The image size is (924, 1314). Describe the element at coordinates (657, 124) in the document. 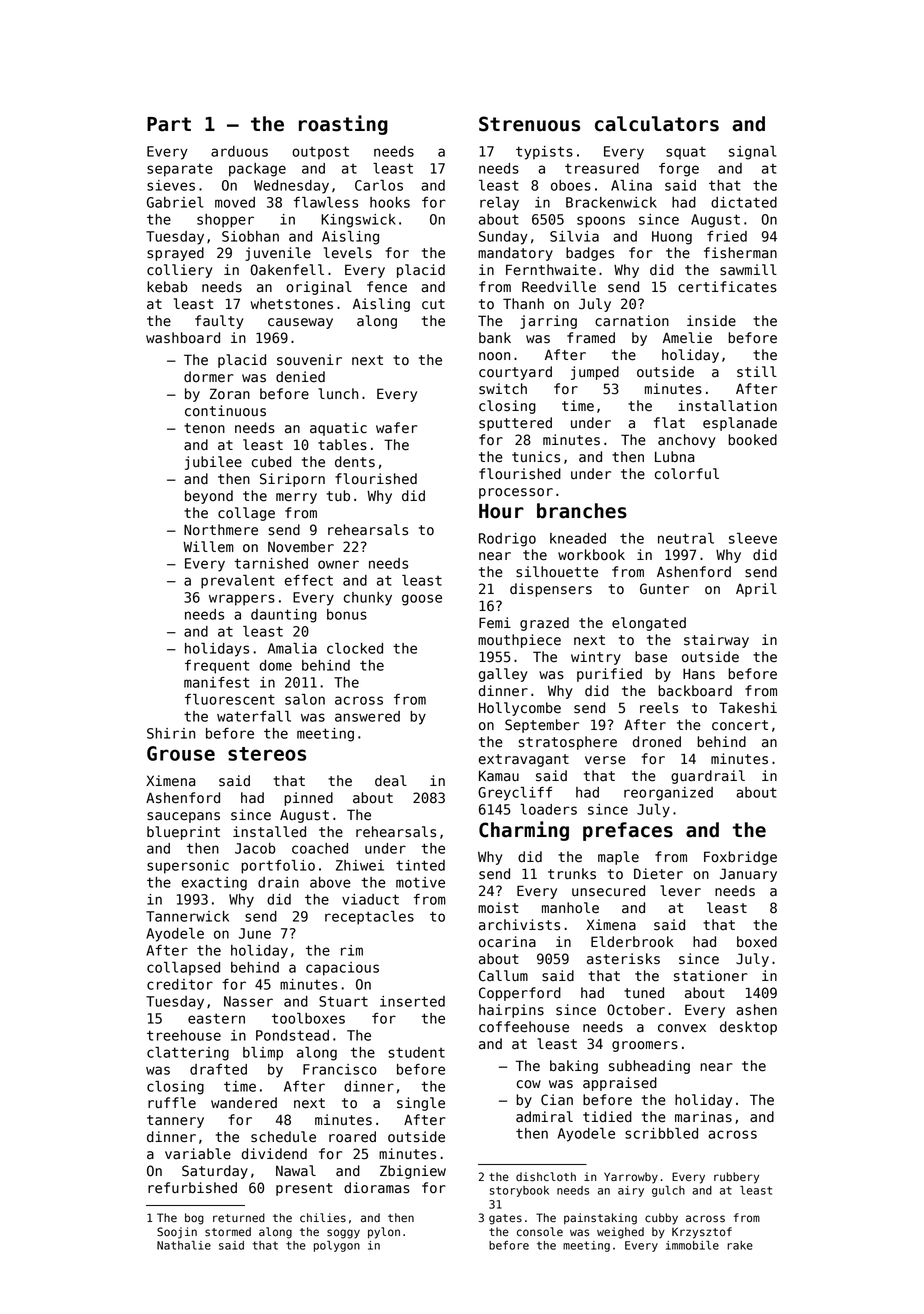

I see `calculators` at that location.
